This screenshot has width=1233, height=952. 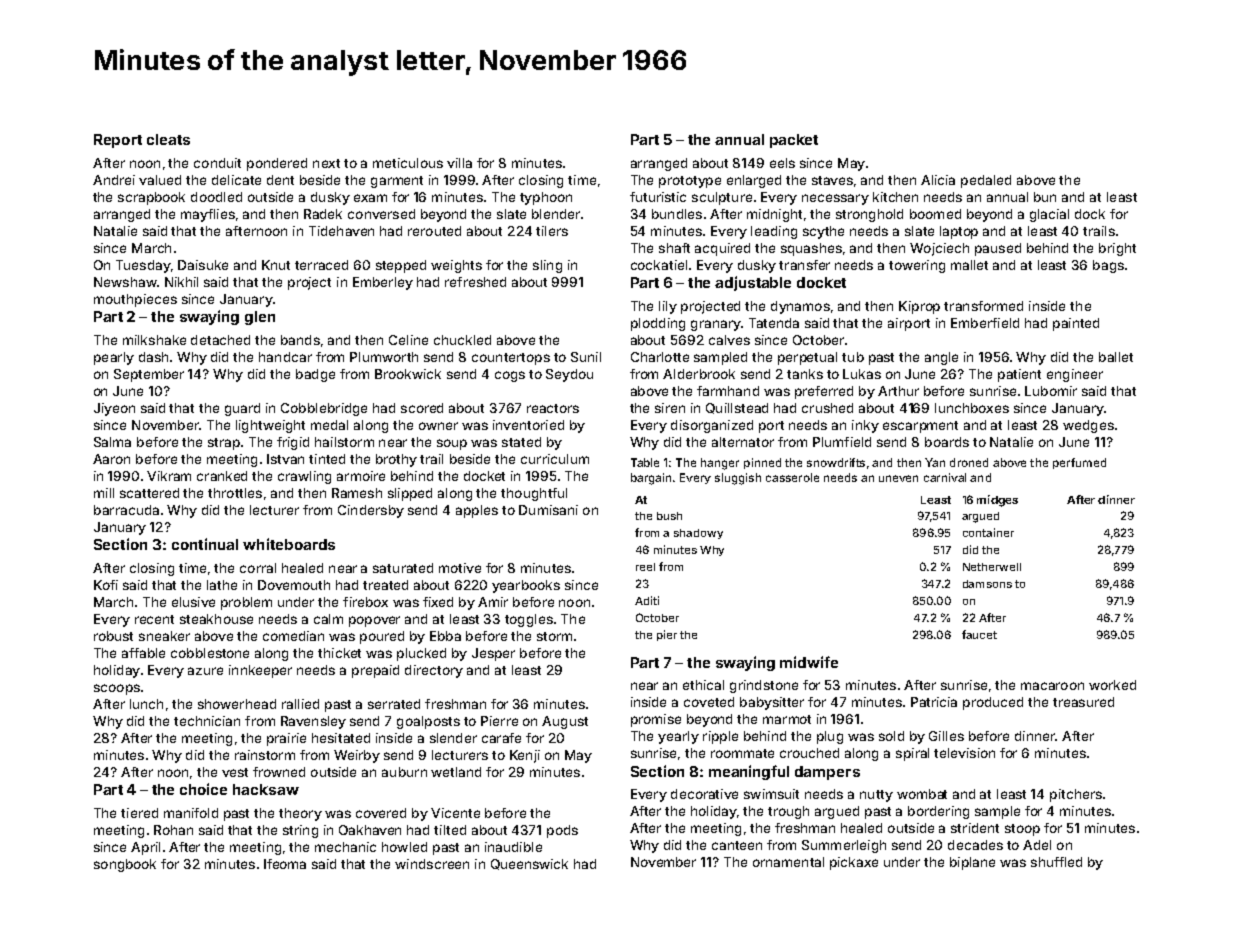 I want to click on villa, so click(x=459, y=163).
